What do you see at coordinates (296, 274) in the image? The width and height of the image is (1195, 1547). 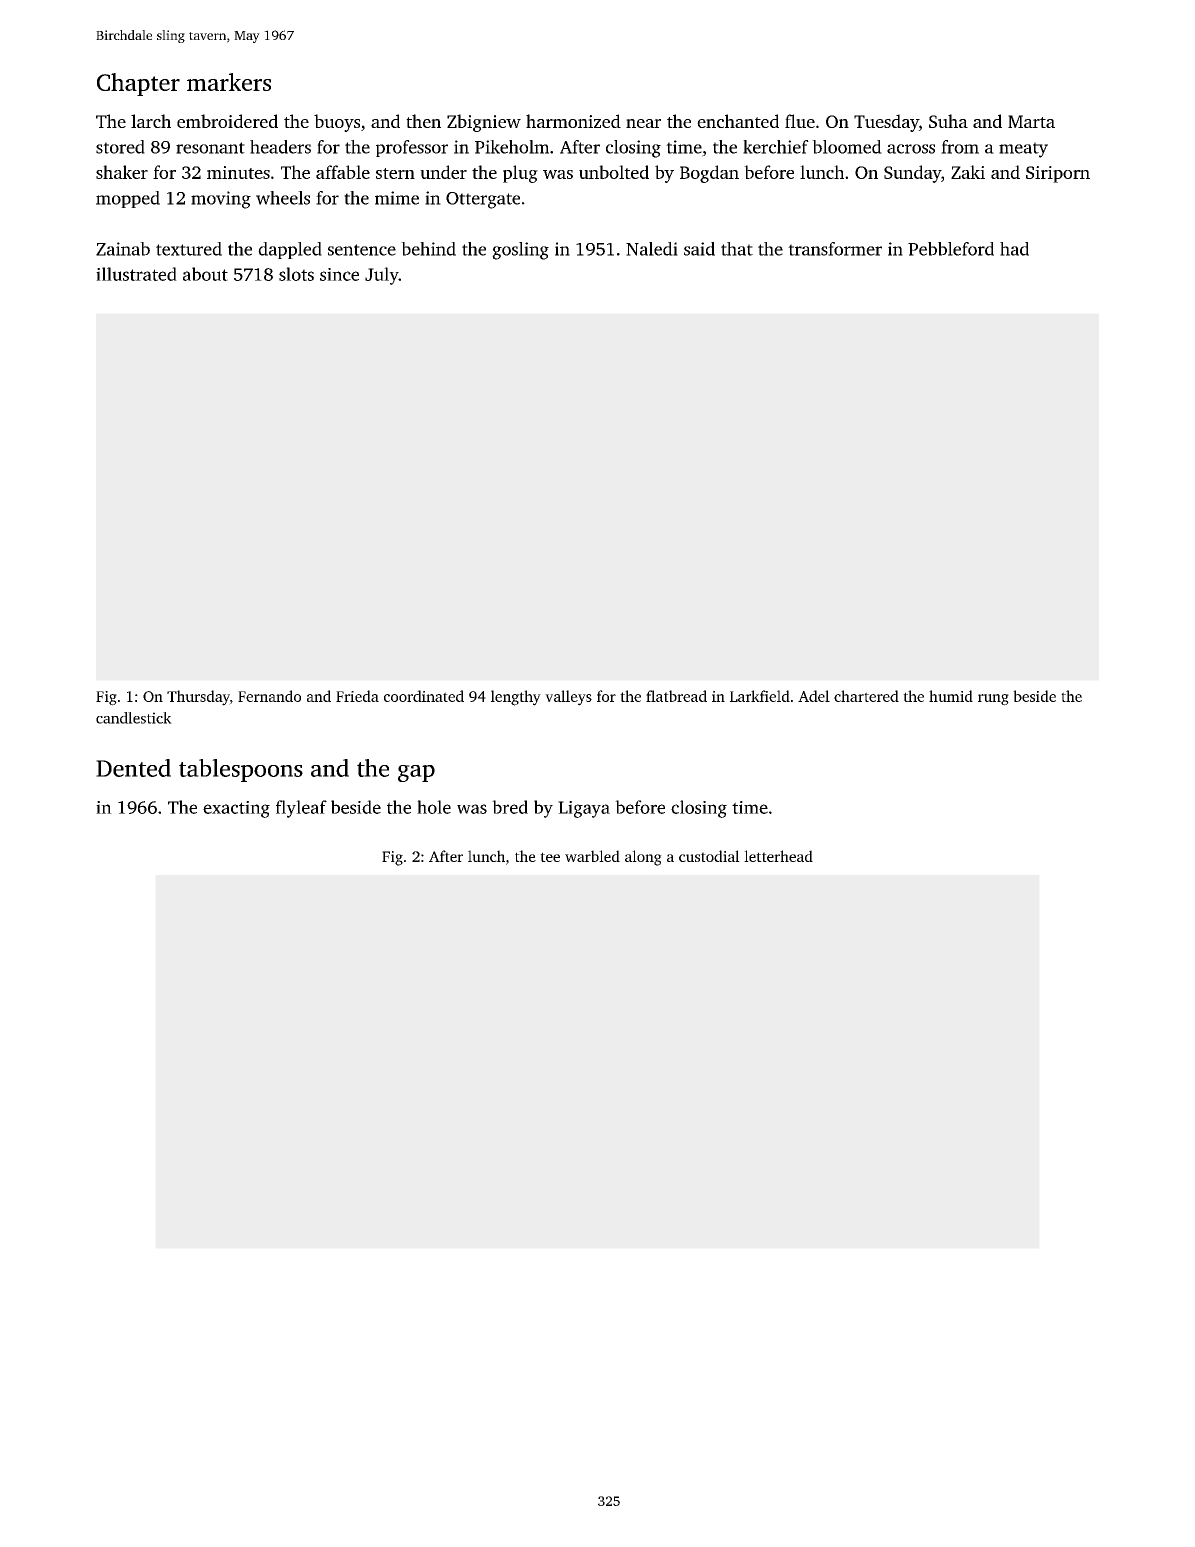 I see `slots` at bounding box center [296, 274].
